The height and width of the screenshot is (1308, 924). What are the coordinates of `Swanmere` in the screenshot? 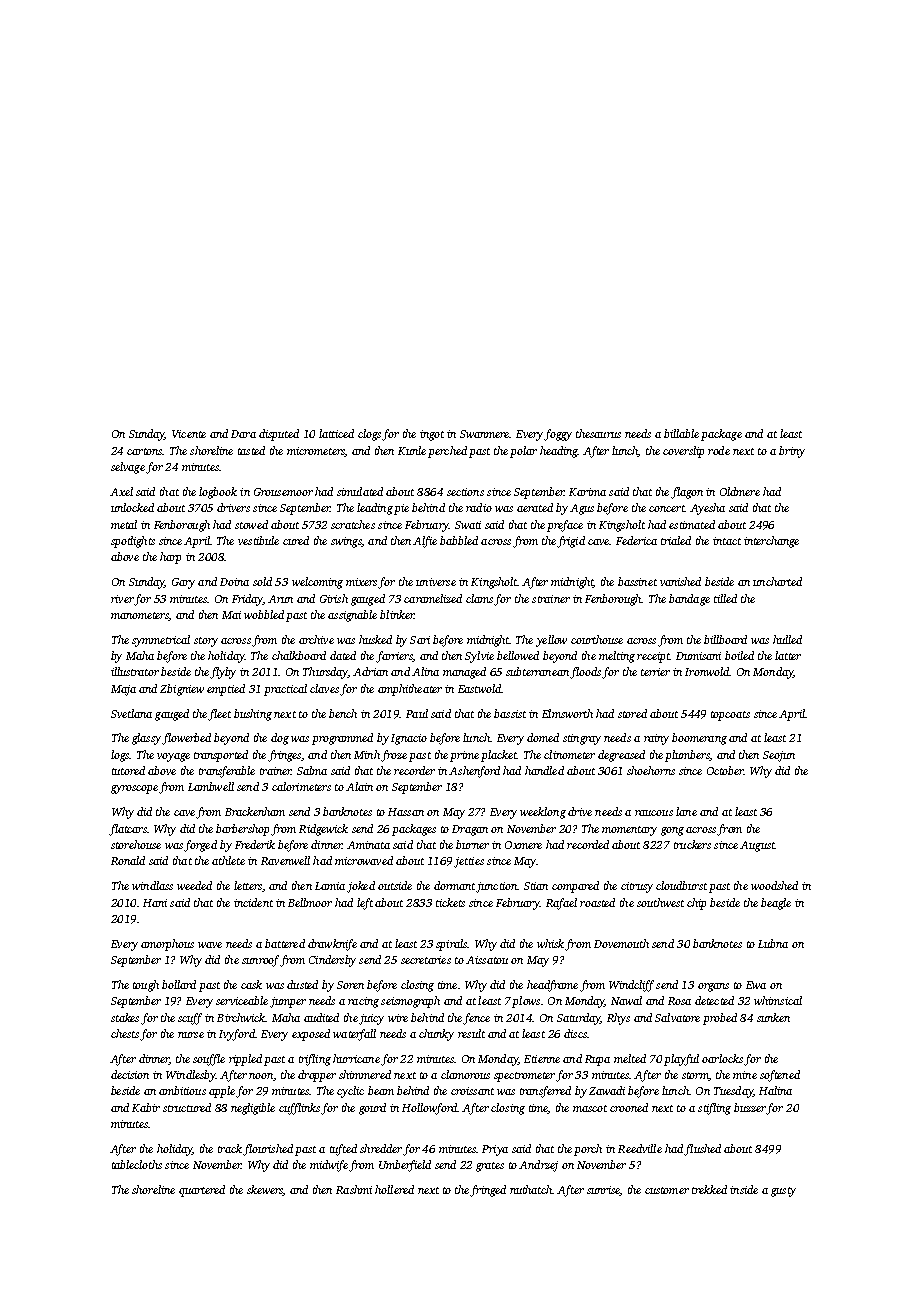 It's located at (484, 434).
